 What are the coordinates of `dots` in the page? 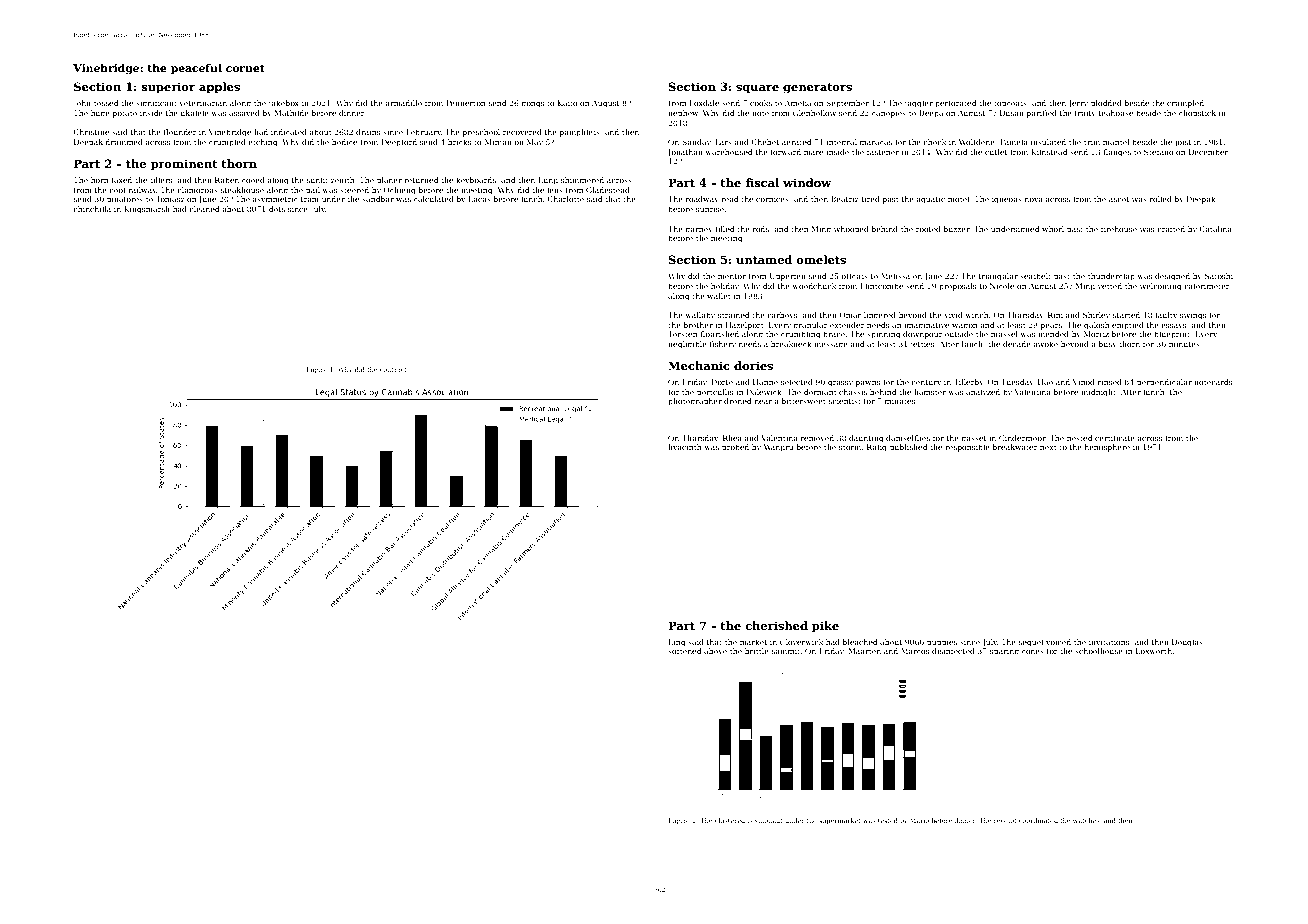 It's located at (277, 209).
